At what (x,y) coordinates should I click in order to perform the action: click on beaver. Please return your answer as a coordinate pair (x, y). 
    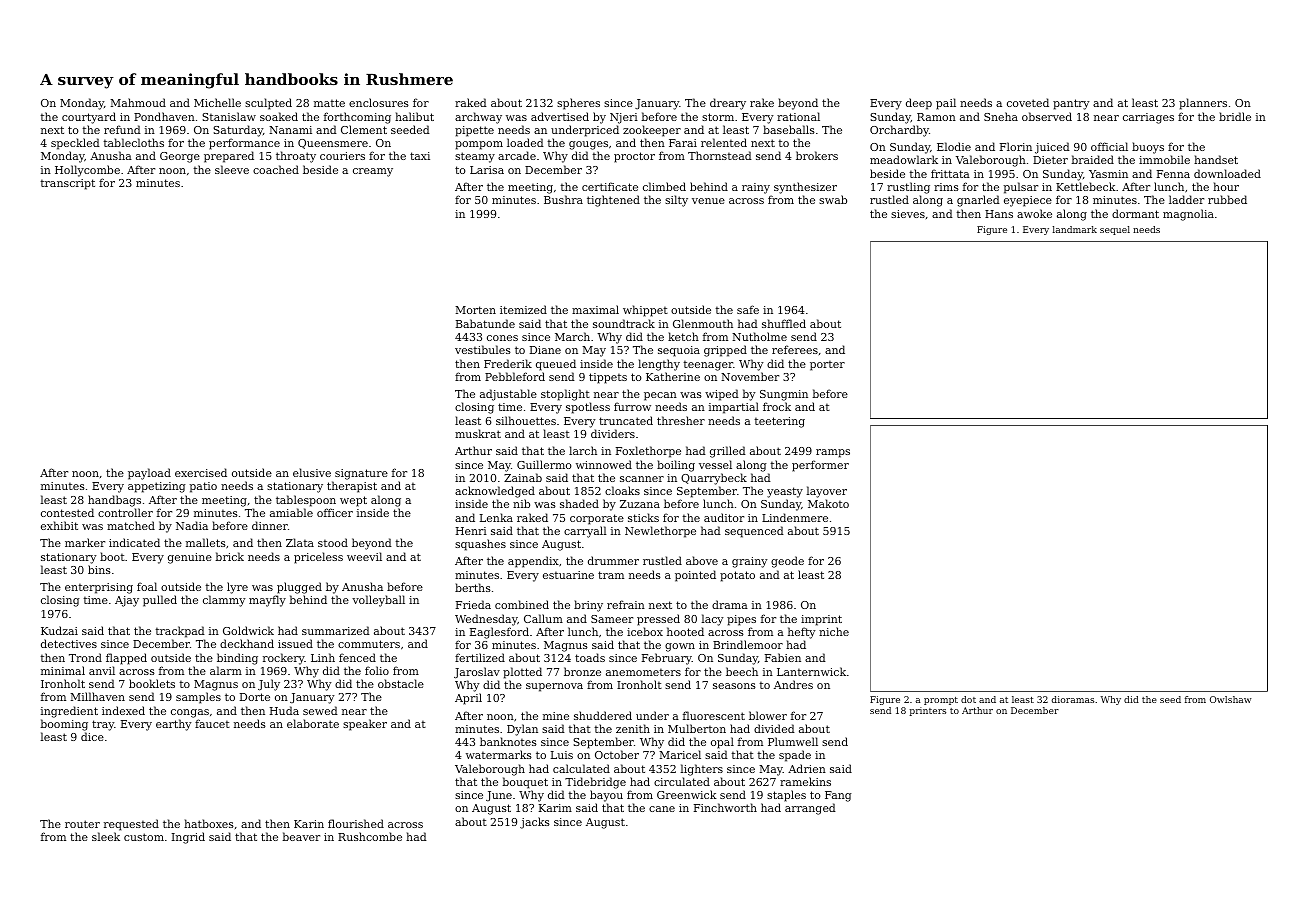
    Looking at the image, I should click on (301, 836).
